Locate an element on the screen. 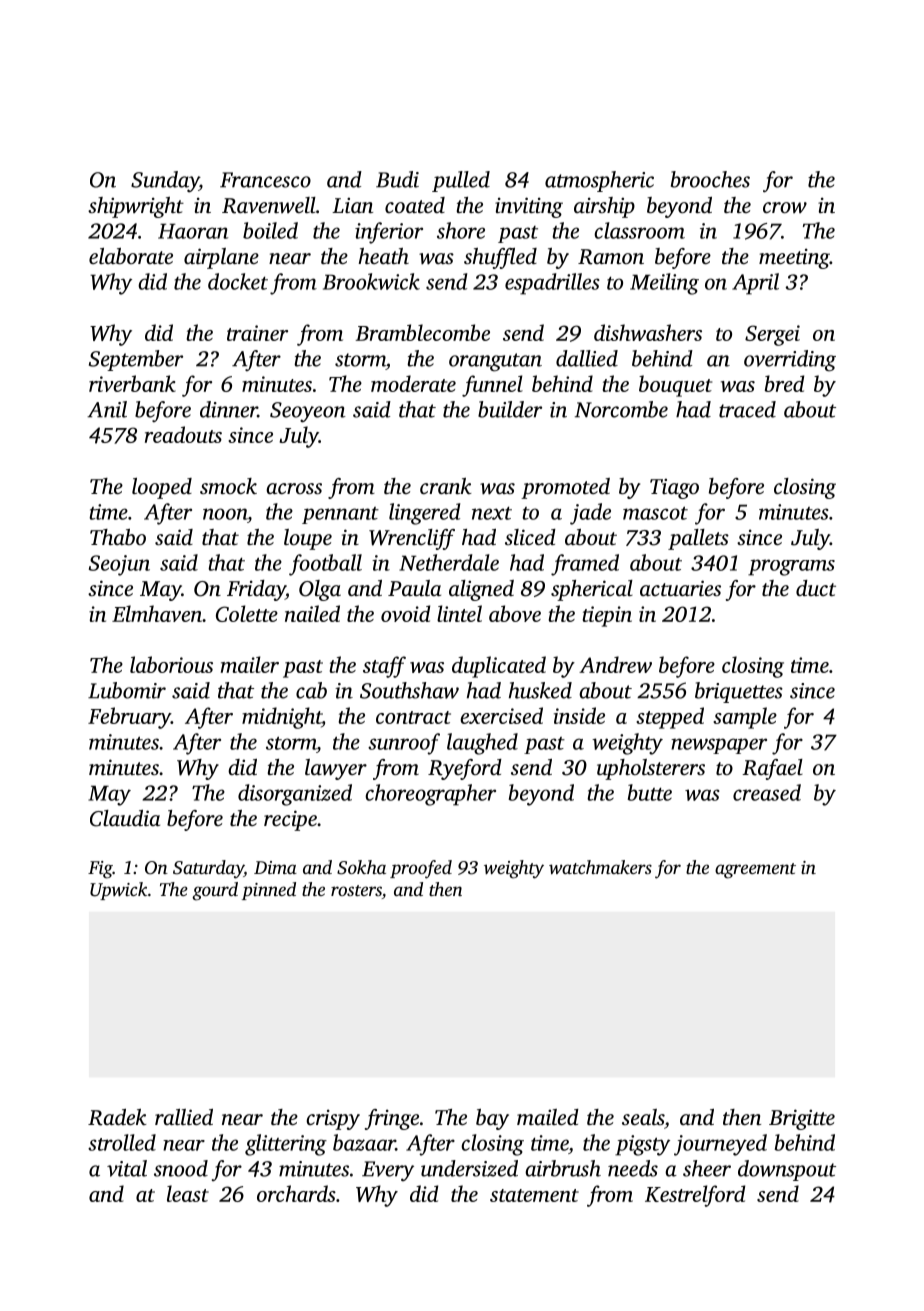 Image resolution: width=924 pixels, height=1311 pixels. agreement is located at coordinates (755, 871).
